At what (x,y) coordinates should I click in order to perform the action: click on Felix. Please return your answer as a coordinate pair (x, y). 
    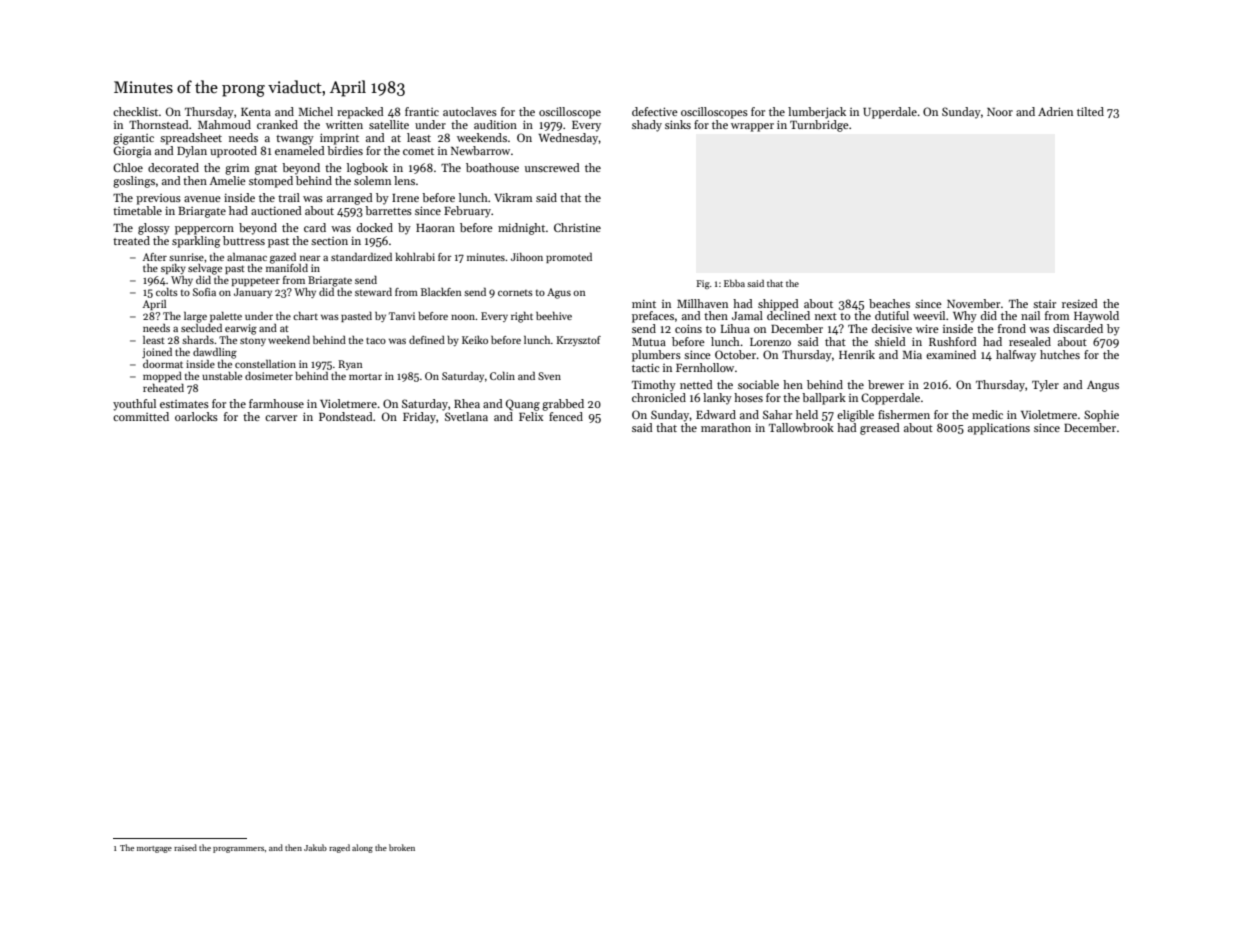
    Looking at the image, I should click on (531, 416).
